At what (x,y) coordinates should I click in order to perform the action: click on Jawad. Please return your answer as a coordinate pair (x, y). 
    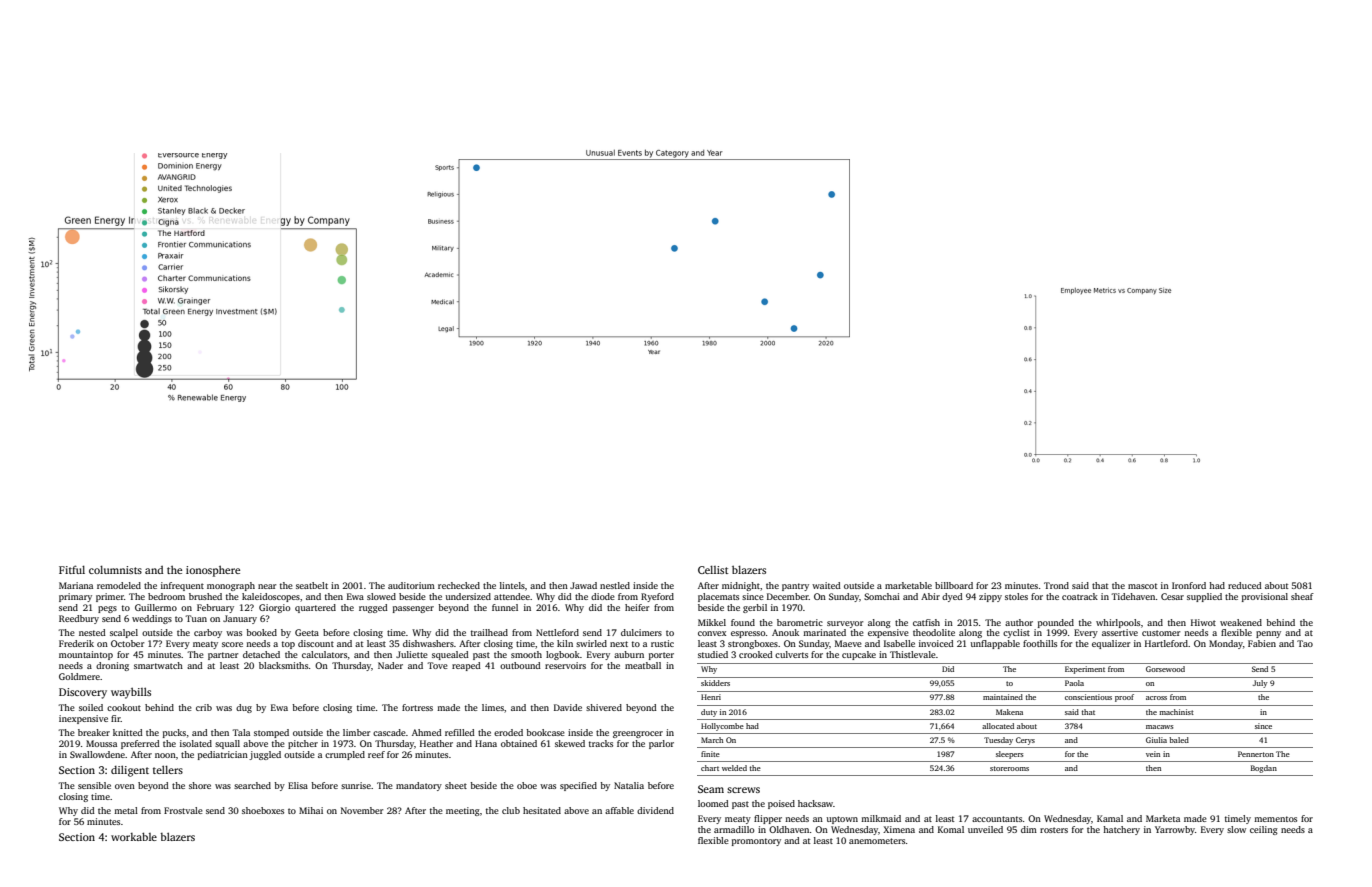
    Looking at the image, I should click on (583, 585).
